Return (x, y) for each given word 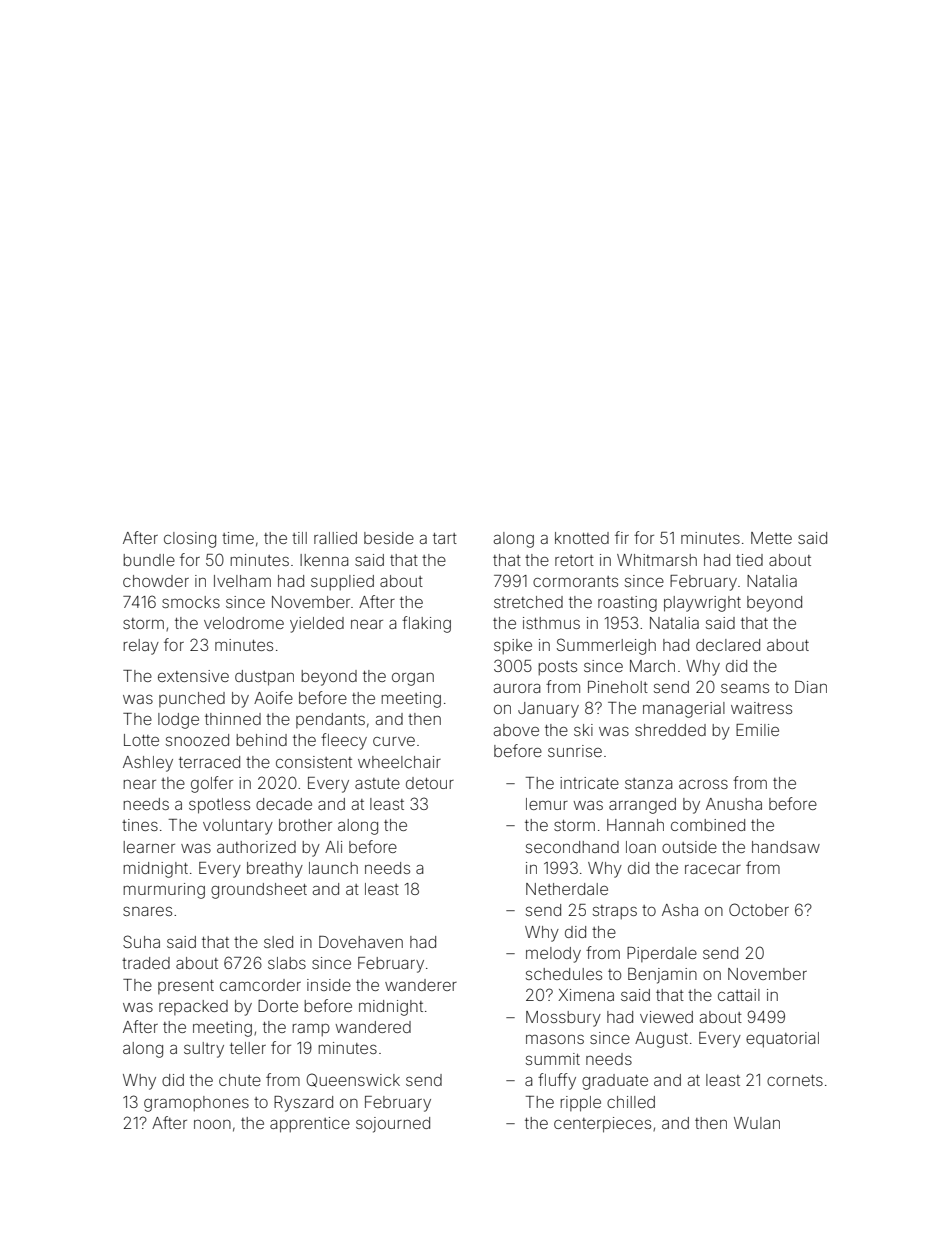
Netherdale (567, 889)
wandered (373, 1027)
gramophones (196, 1104)
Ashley (148, 764)
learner (149, 847)
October (759, 909)
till (299, 538)
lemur (547, 804)
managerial (684, 710)
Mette (771, 538)
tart (445, 538)
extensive (193, 676)
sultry (204, 1050)
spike (513, 646)
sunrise (575, 751)
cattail (739, 995)
